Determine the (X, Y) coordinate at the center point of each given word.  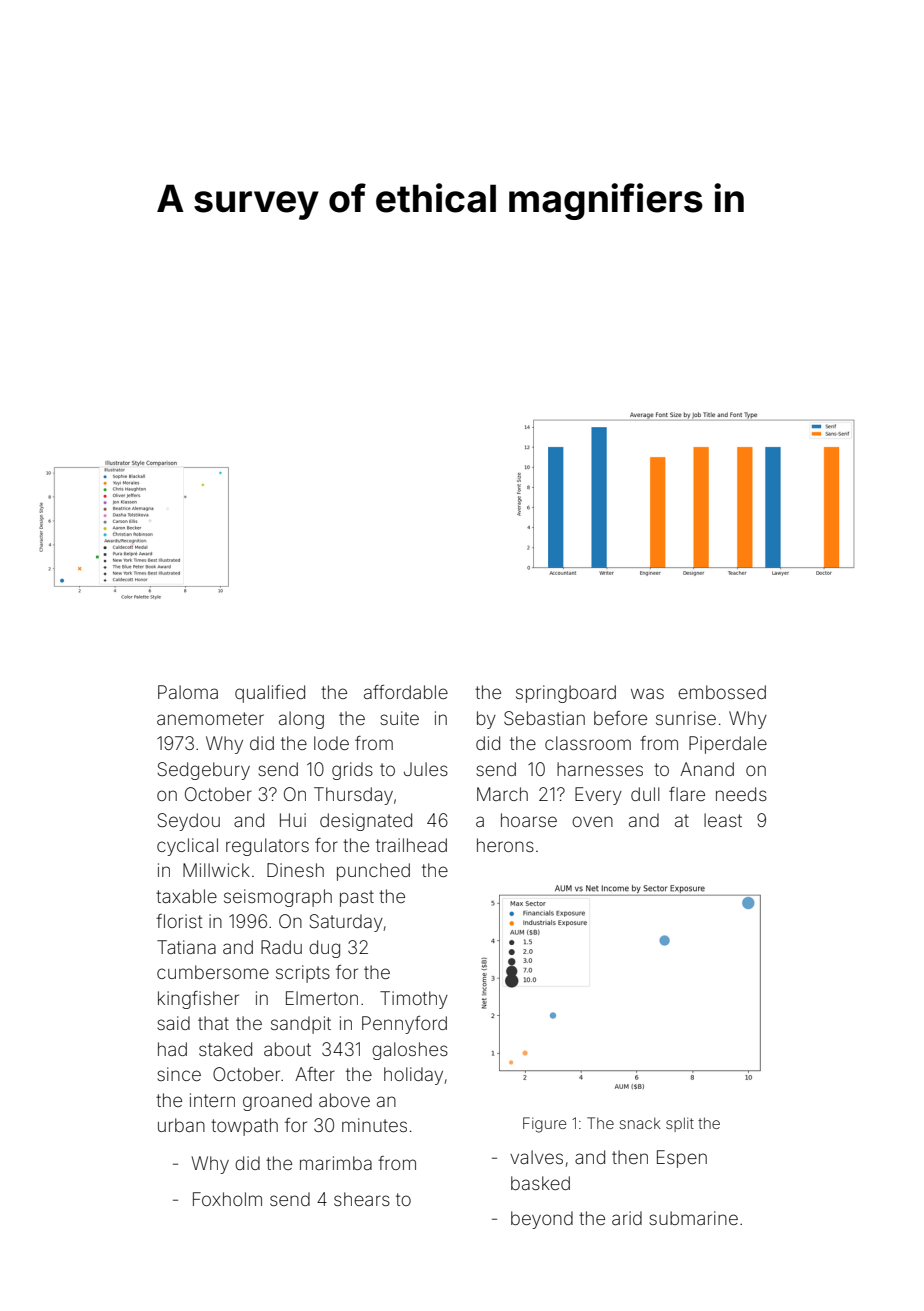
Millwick (216, 870)
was (647, 693)
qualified (270, 694)
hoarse (529, 820)
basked (540, 1183)
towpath (244, 1127)
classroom (588, 743)
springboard (566, 694)
